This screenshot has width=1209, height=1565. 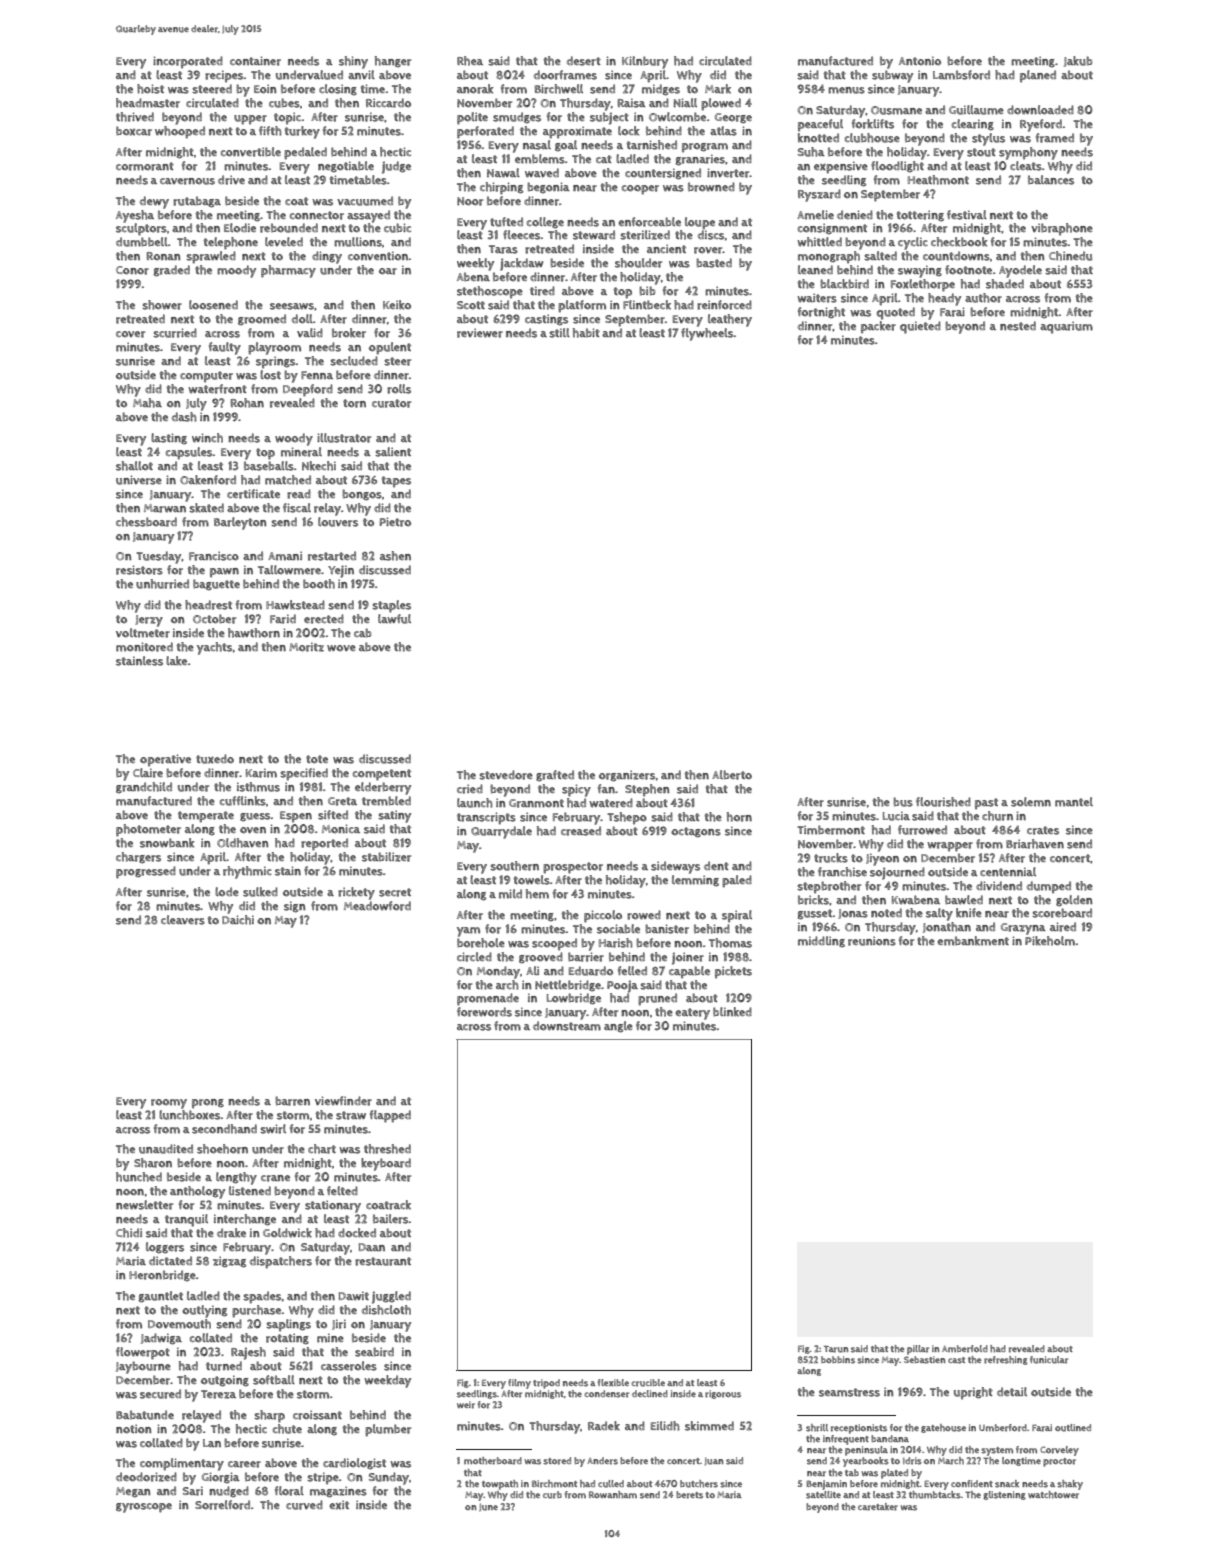 I want to click on container, so click(x=255, y=61).
